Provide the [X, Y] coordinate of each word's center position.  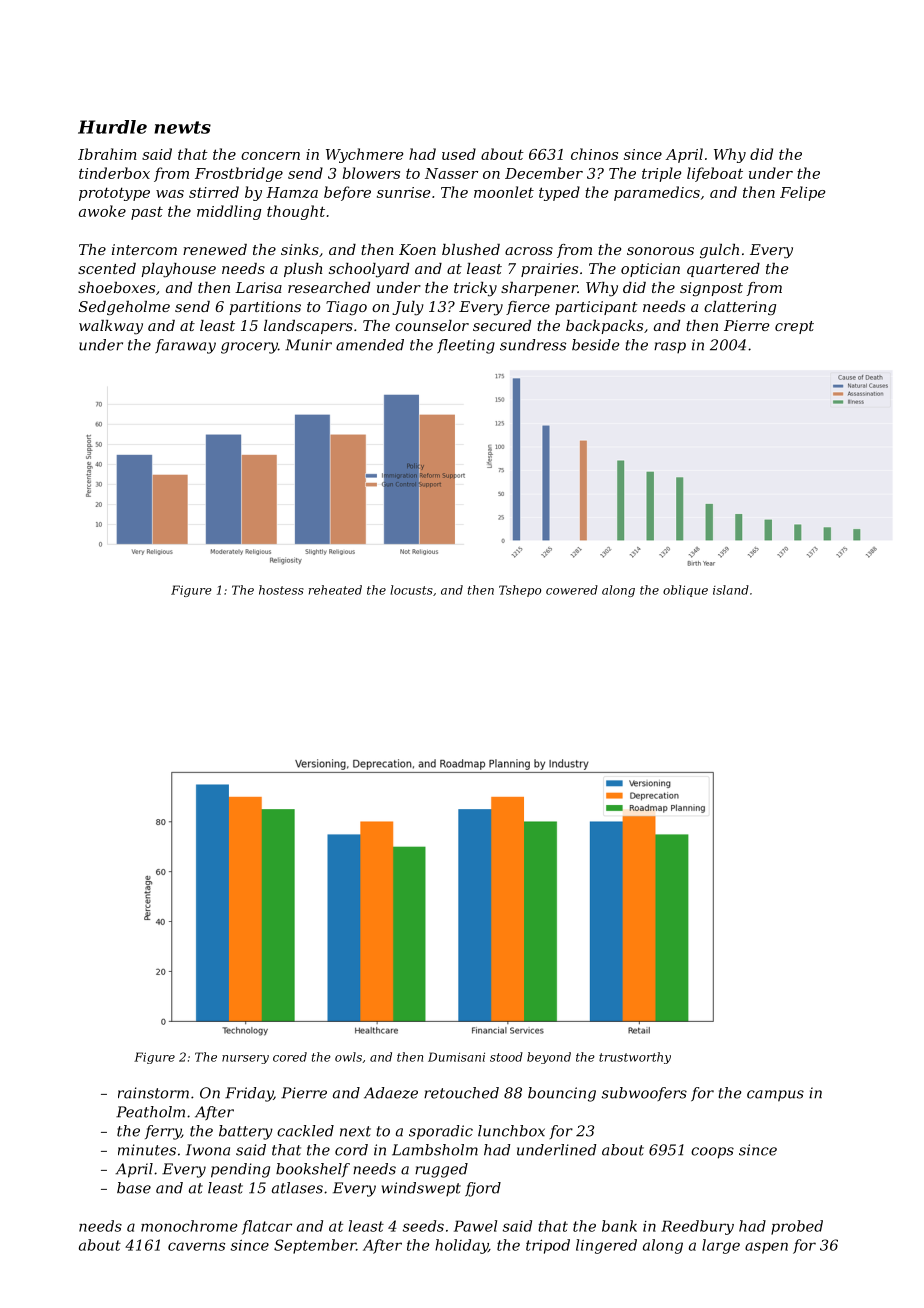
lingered [606, 1246]
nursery [245, 1059]
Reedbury [697, 1227]
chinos [594, 154]
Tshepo [520, 591]
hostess [281, 590]
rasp [670, 347]
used [459, 154]
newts [182, 127]
